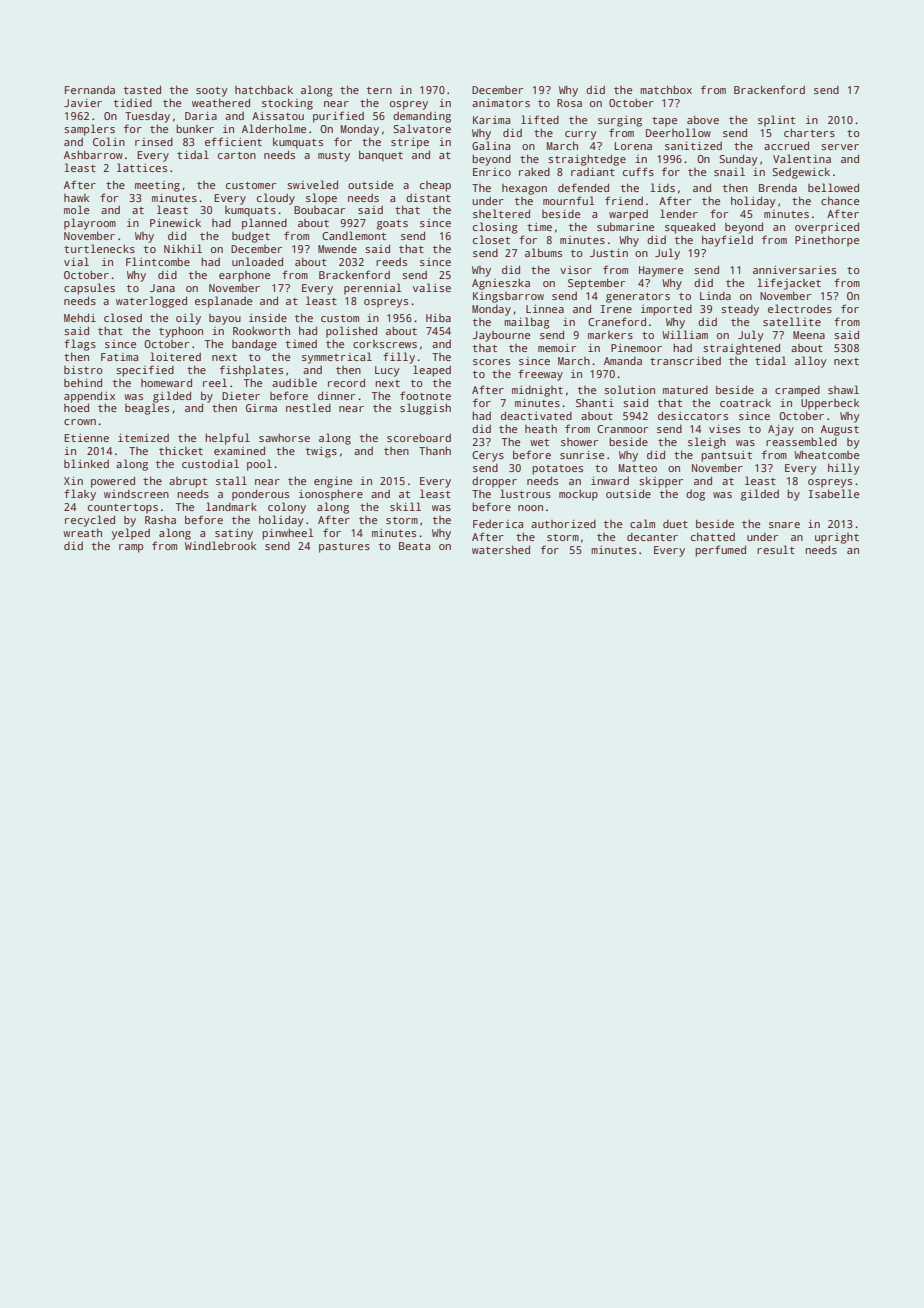 The image size is (924, 1308). Describe the element at coordinates (354, 235) in the image. I see `Candlemont` at that location.
